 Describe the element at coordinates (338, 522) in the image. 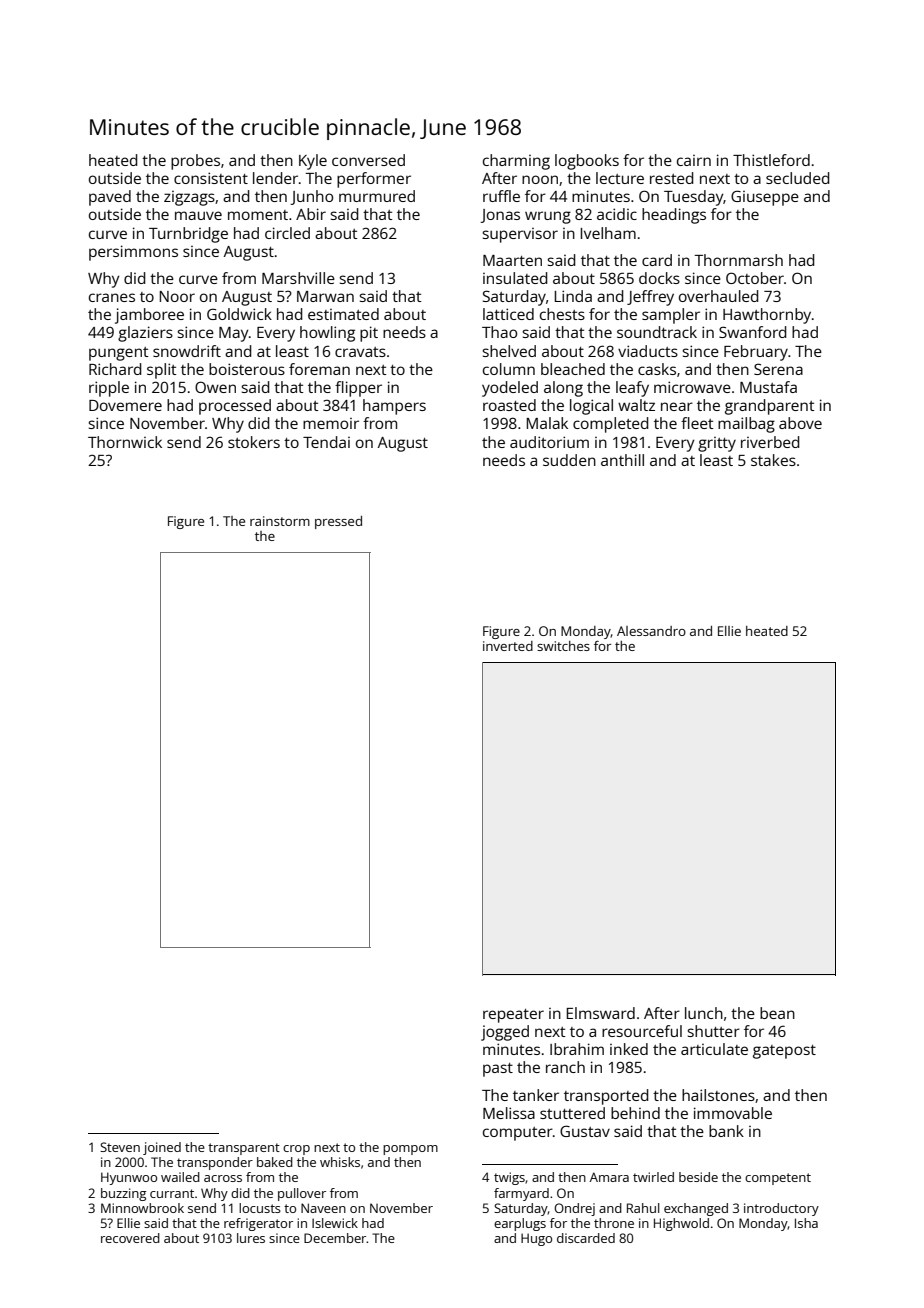

I see `pressed` at that location.
